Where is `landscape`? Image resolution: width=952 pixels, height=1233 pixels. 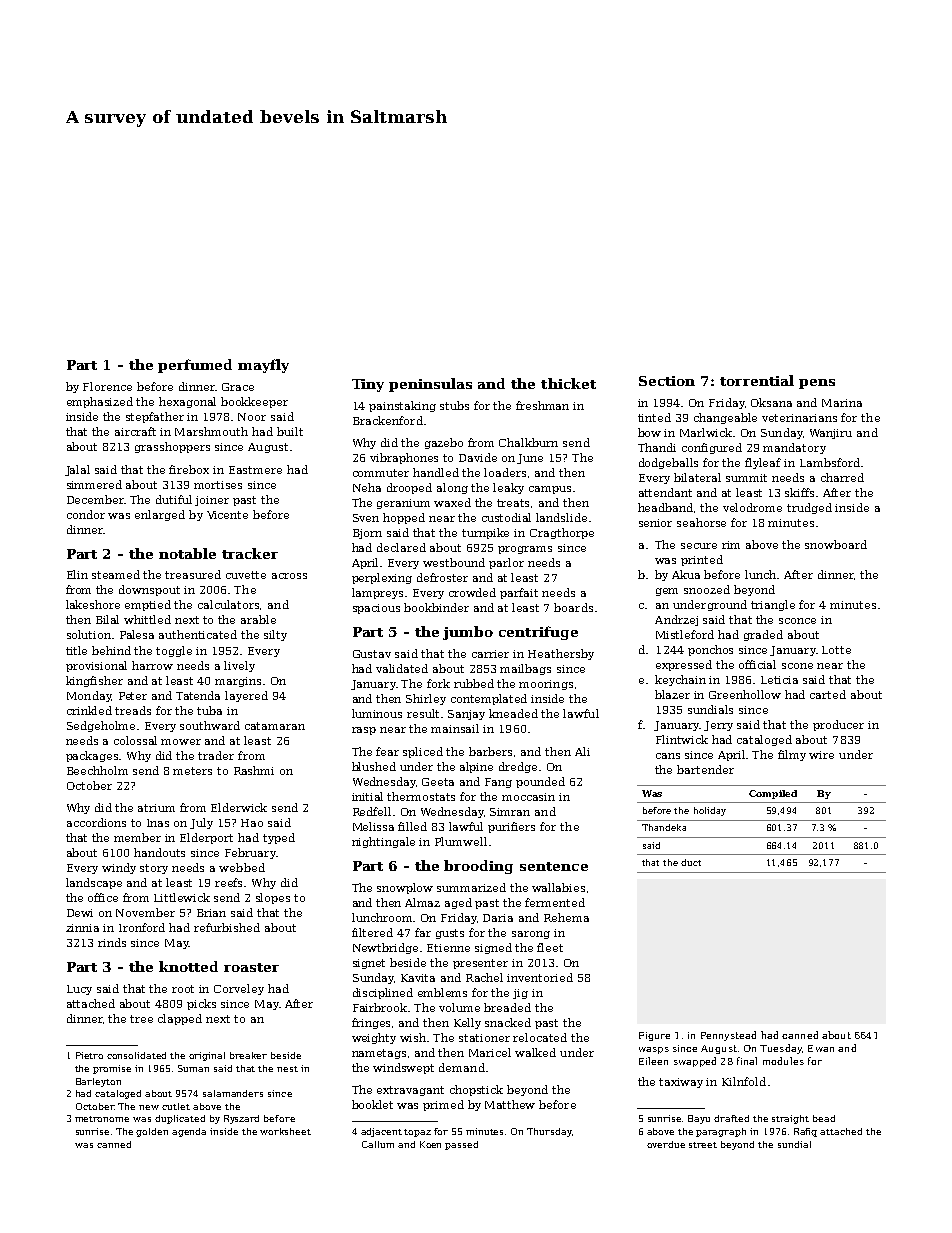
landscape is located at coordinates (94, 883).
